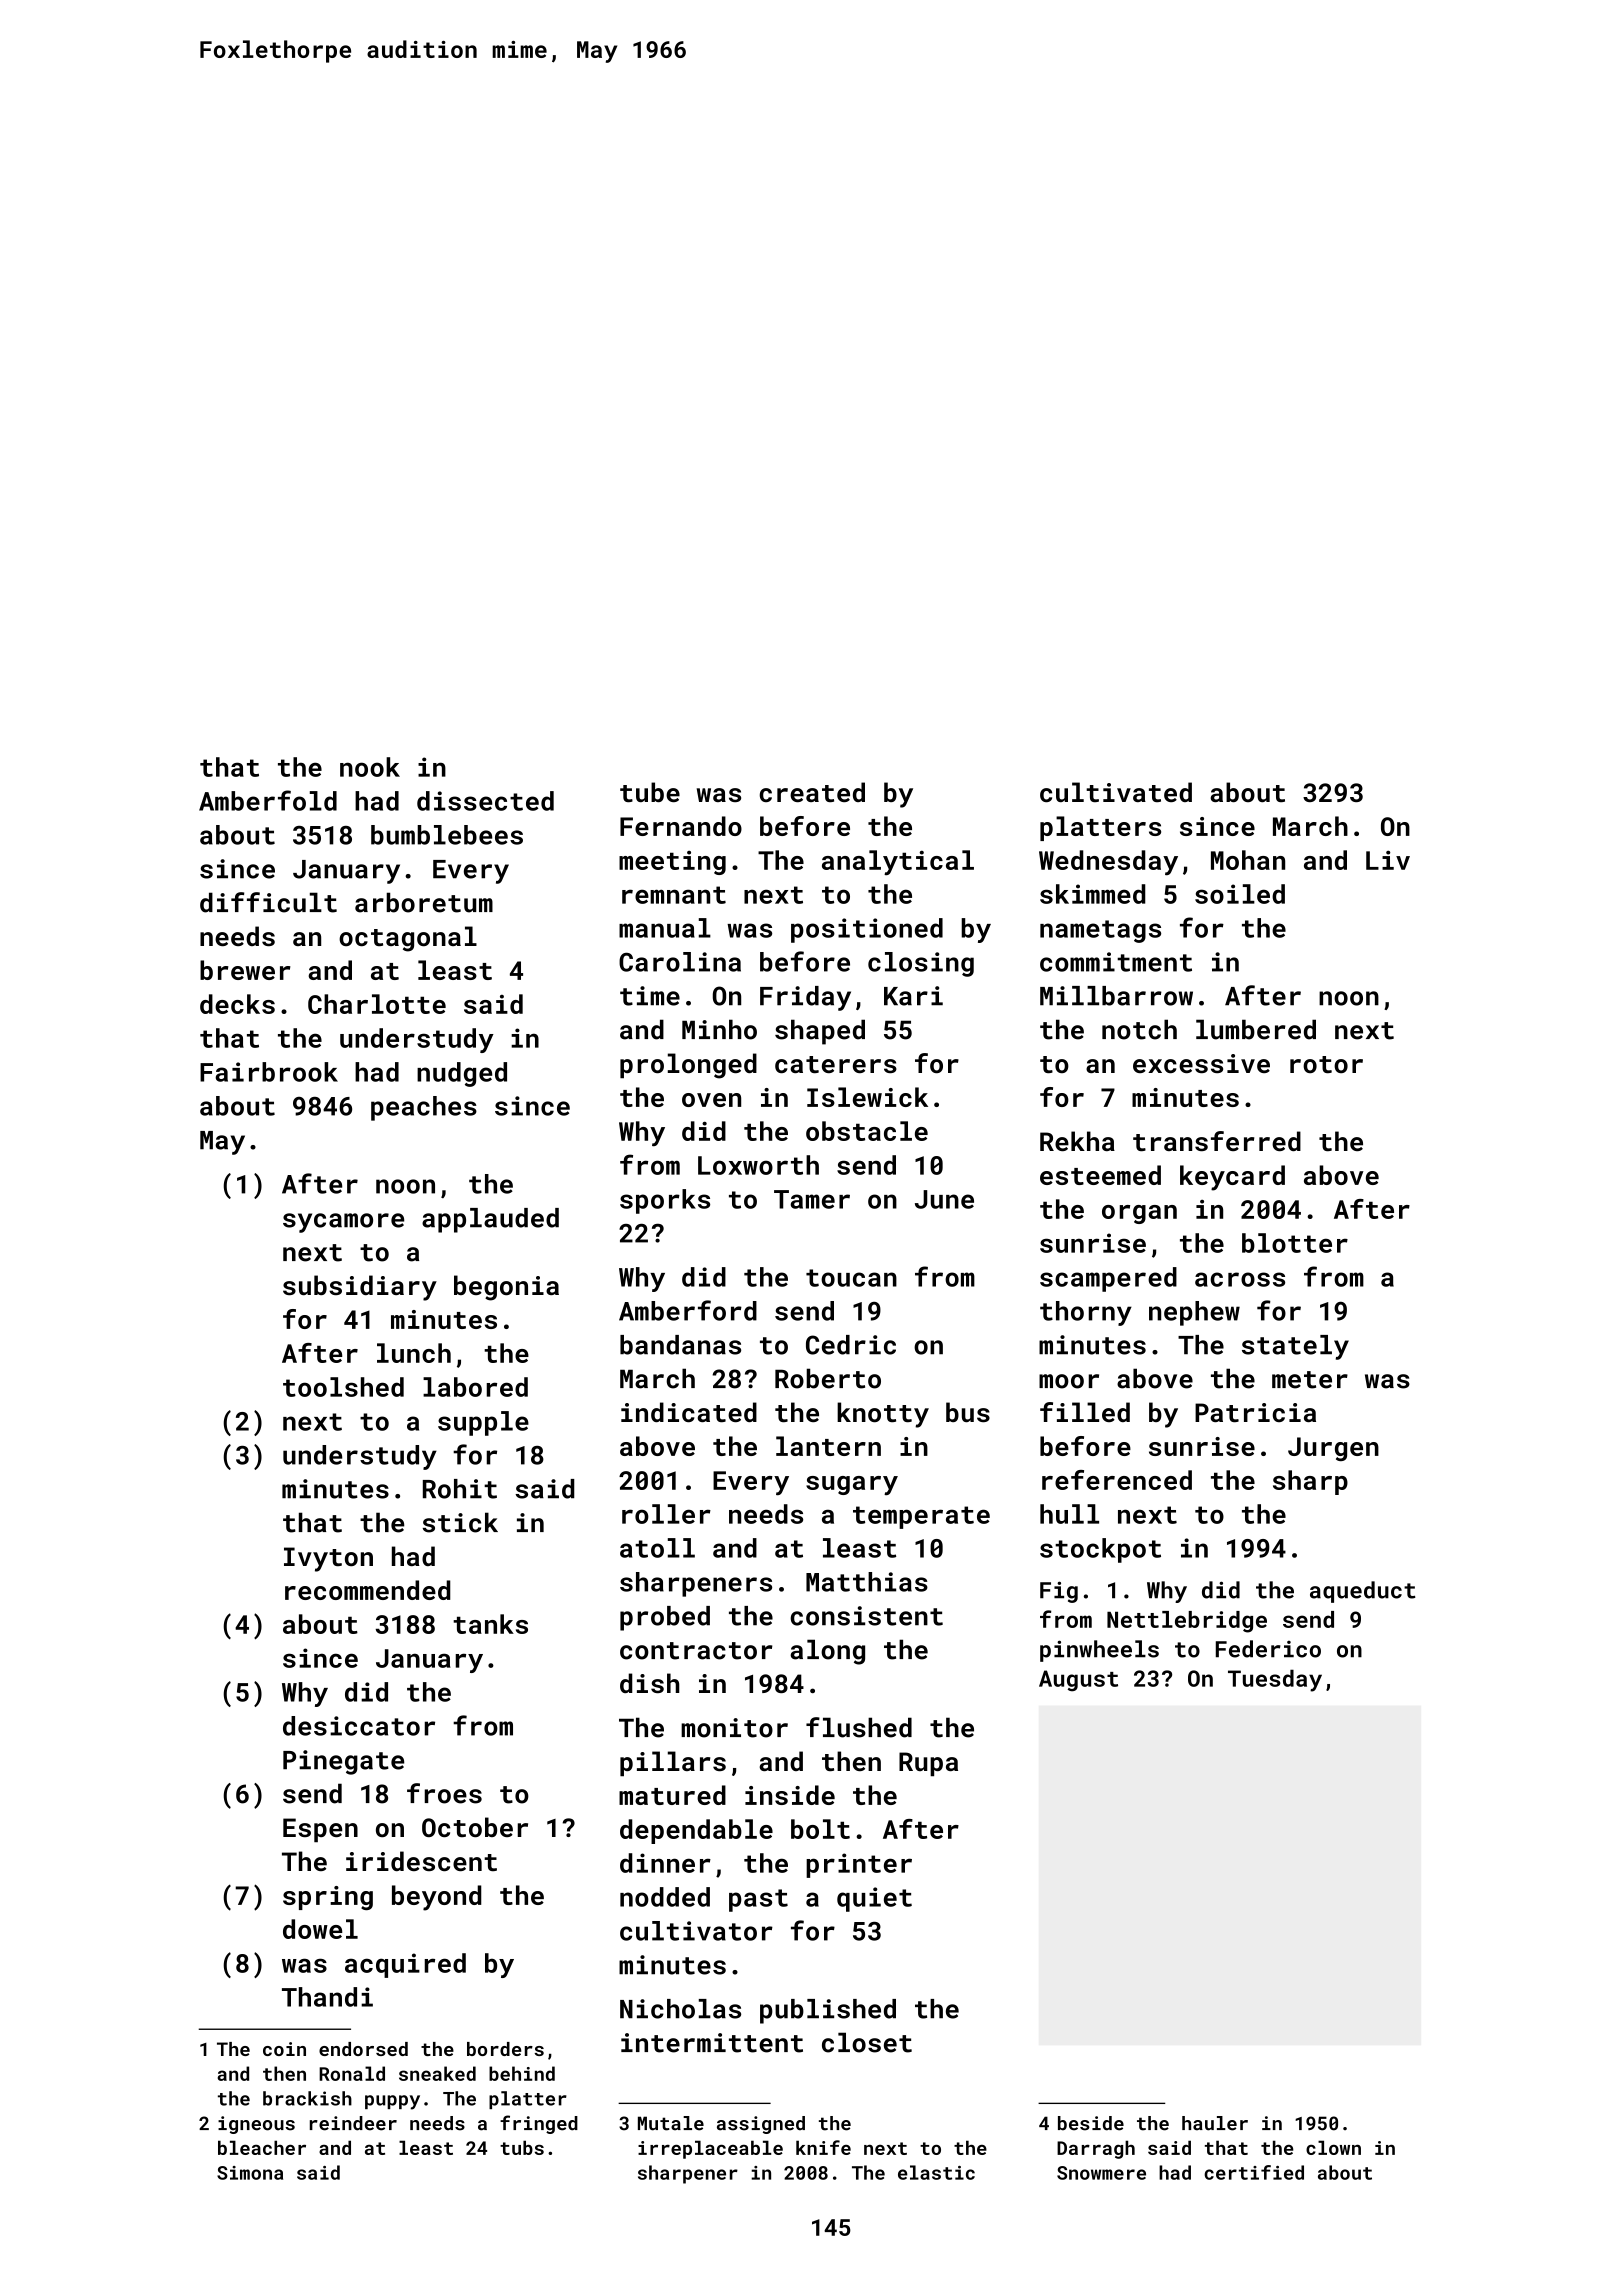 The image size is (1620, 2292). Describe the element at coordinates (851, 1345) in the image. I see `Cedric` at that location.
